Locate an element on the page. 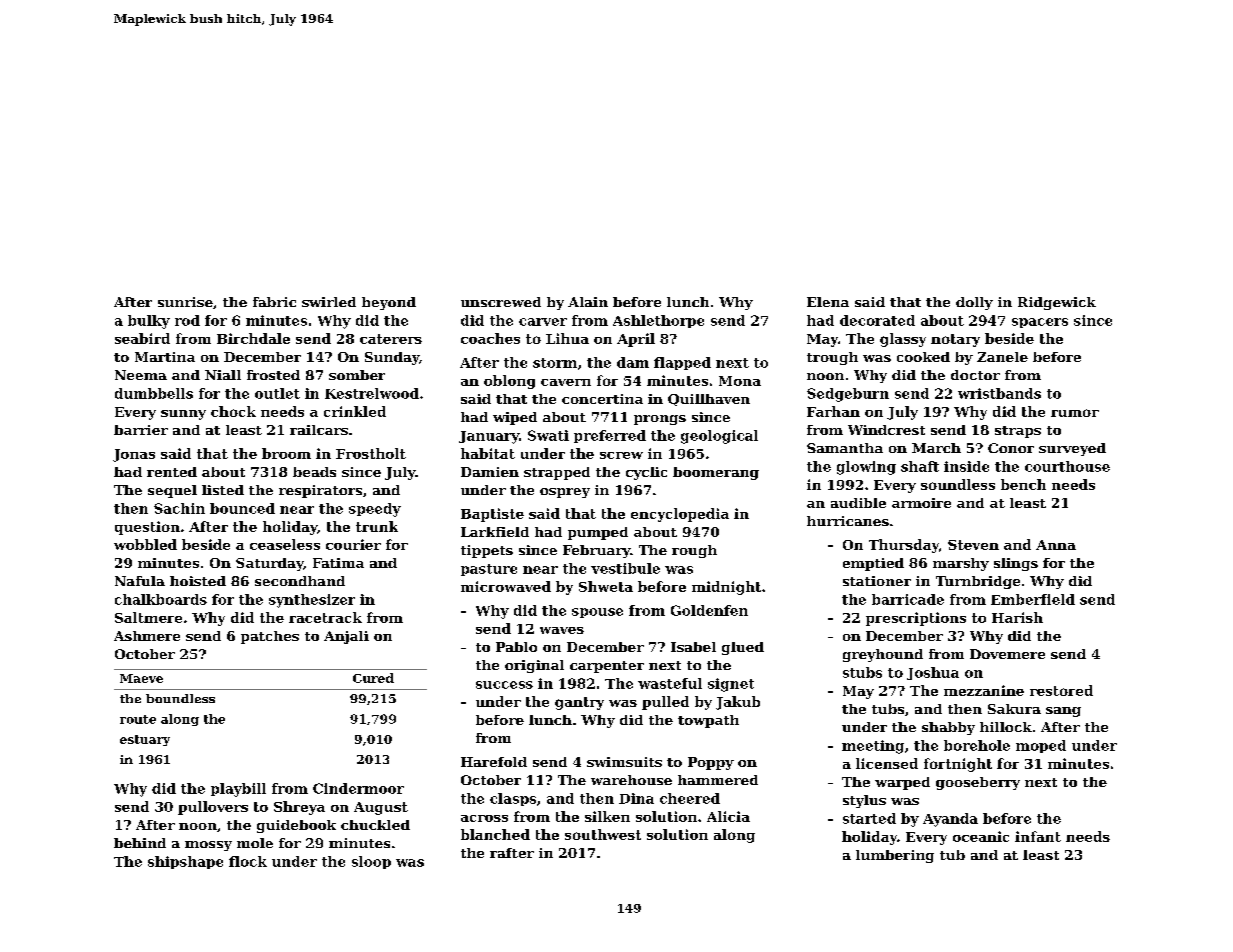 The height and width of the page is (952, 1233). sloop is located at coordinates (371, 862).
